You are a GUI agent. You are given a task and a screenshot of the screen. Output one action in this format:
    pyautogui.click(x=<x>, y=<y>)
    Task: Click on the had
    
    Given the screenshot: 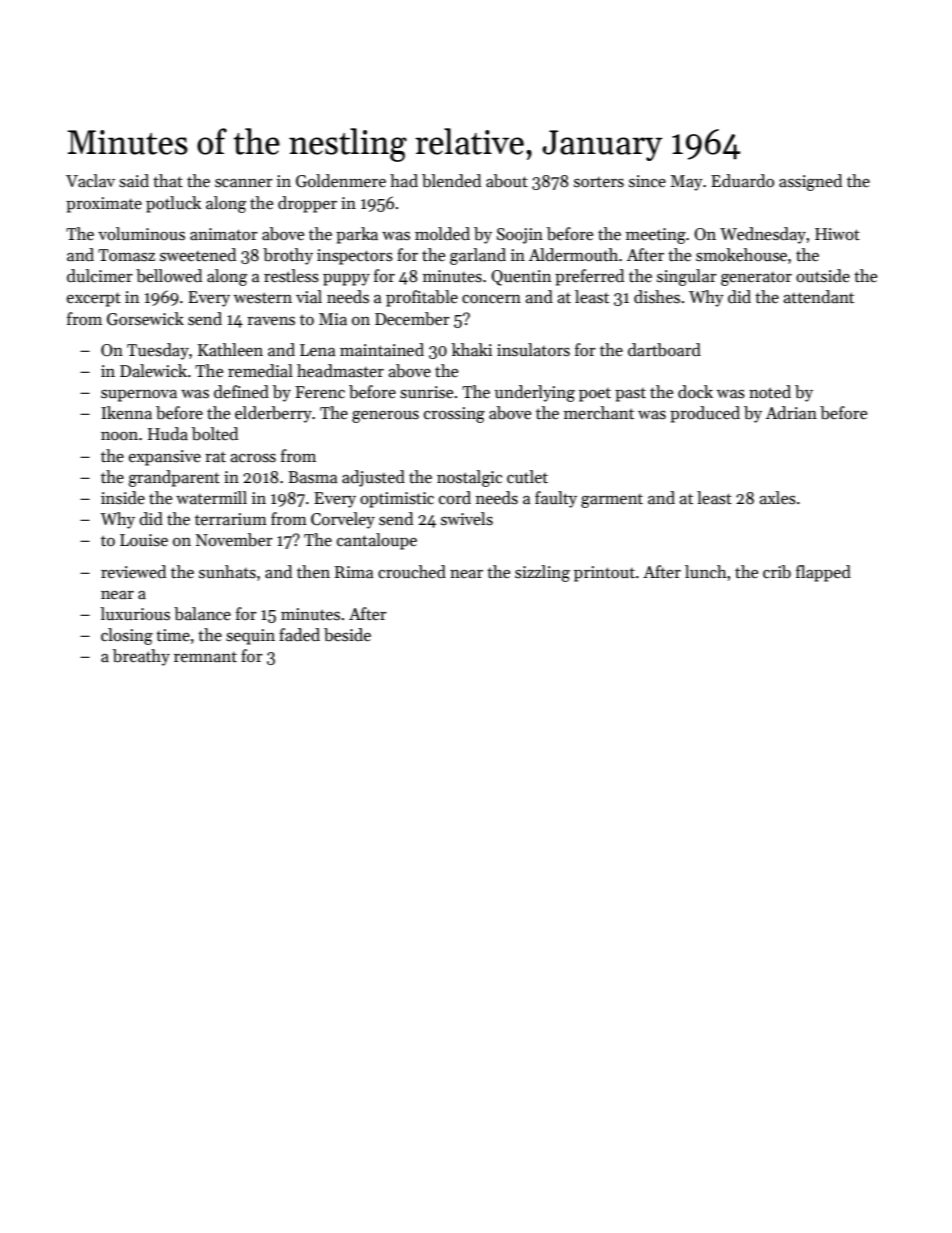 What is the action you would take?
    pyautogui.click(x=404, y=181)
